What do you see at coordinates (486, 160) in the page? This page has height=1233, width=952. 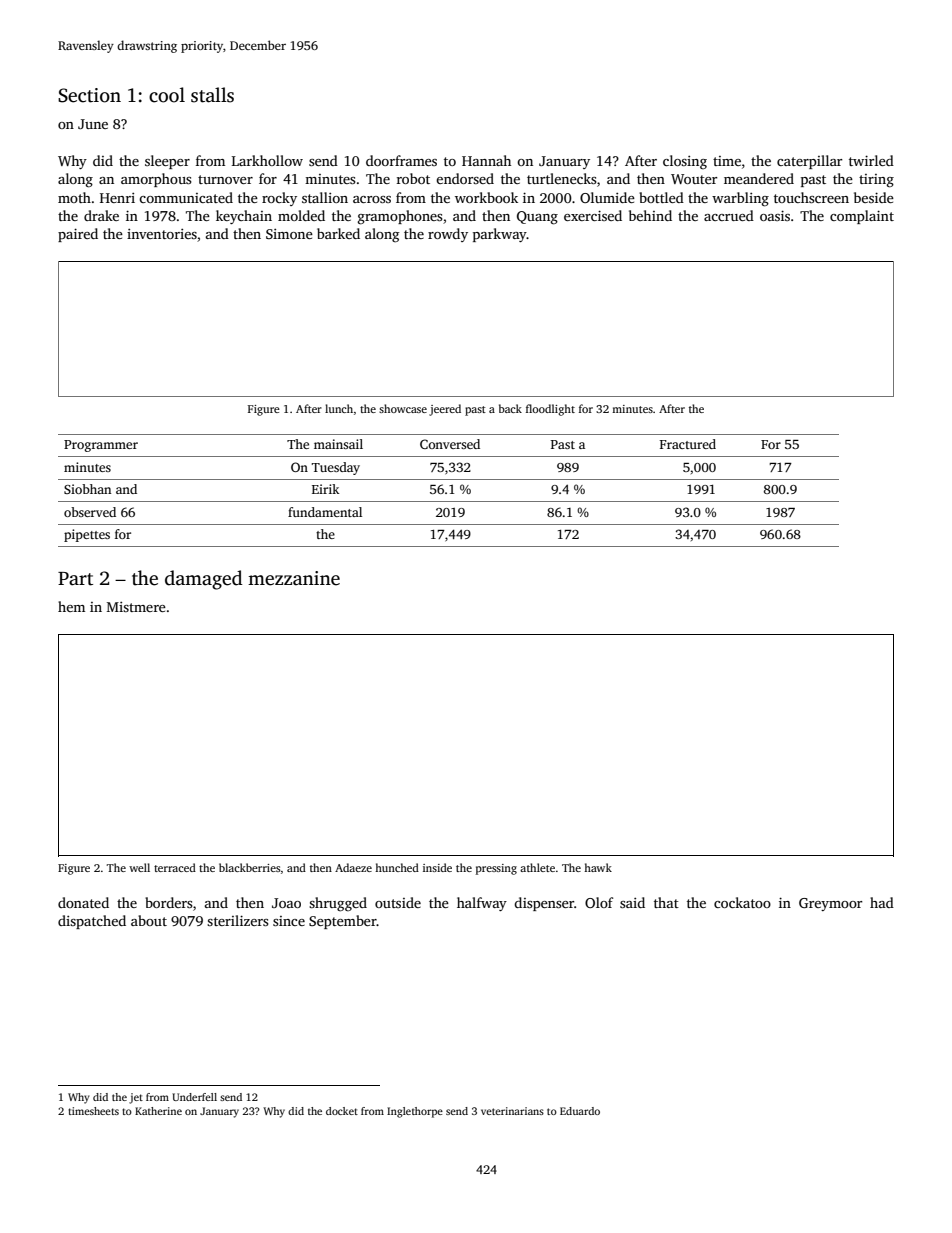 I see `Hannah` at bounding box center [486, 160].
